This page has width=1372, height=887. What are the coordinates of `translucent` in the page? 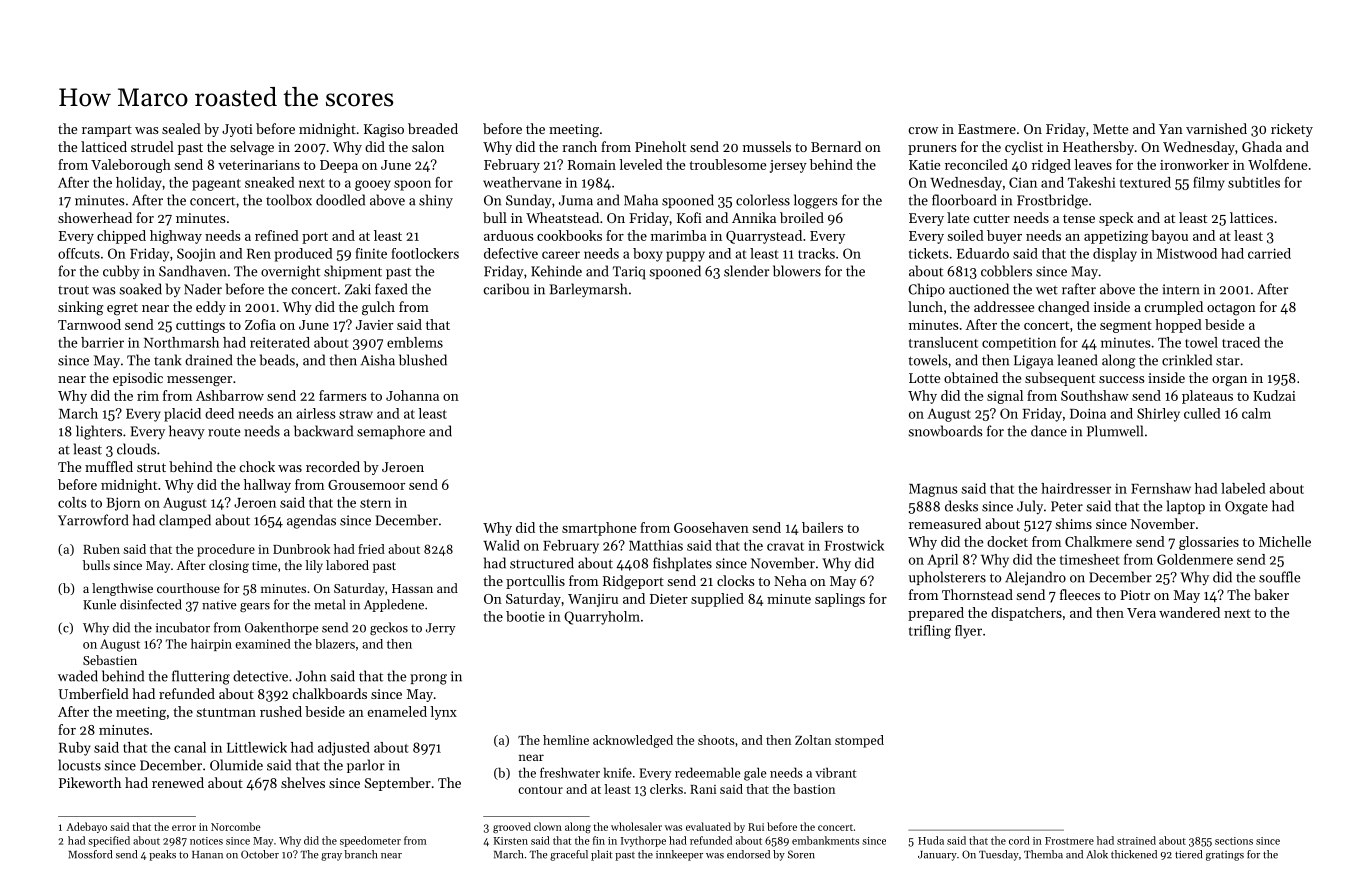 It's located at (943, 342).
